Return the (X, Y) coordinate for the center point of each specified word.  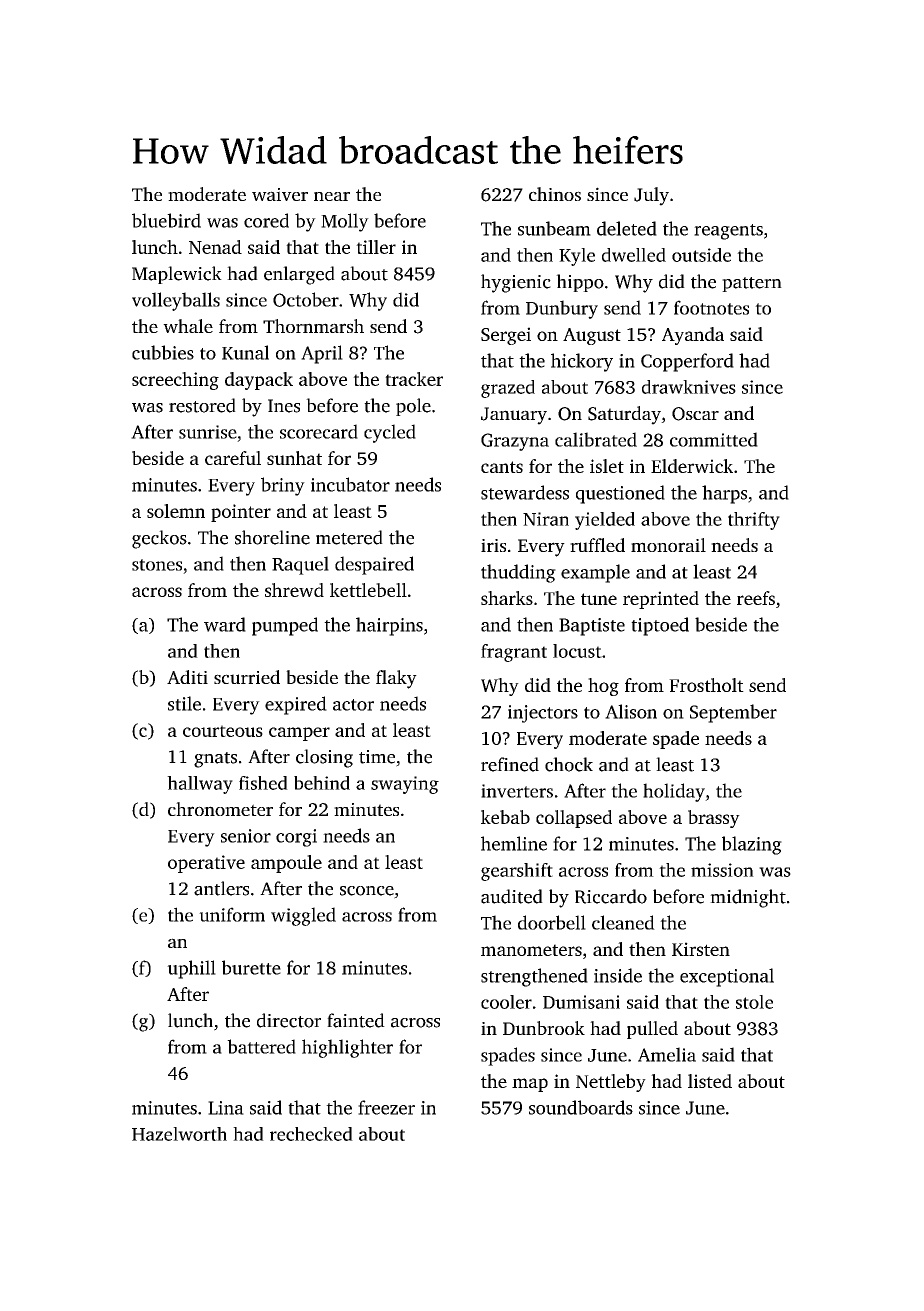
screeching (175, 381)
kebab (505, 817)
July (651, 196)
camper (299, 734)
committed (714, 439)
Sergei (506, 336)
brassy (714, 819)
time (377, 757)
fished (263, 783)
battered (261, 1046)
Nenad (215, 247)
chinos (555, 194)
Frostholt (706, 685)
